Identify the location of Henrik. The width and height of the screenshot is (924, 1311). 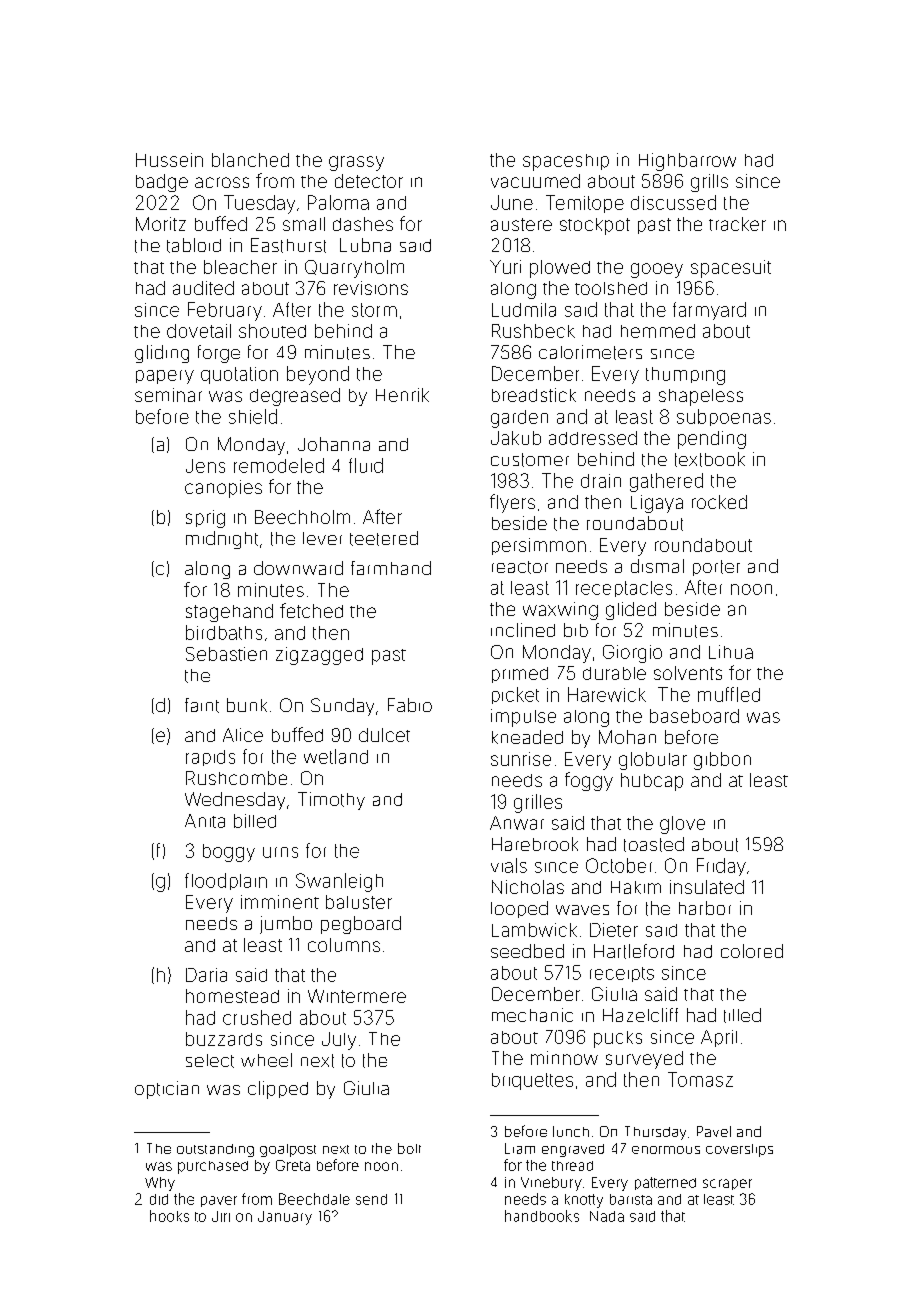
(402, 395).
